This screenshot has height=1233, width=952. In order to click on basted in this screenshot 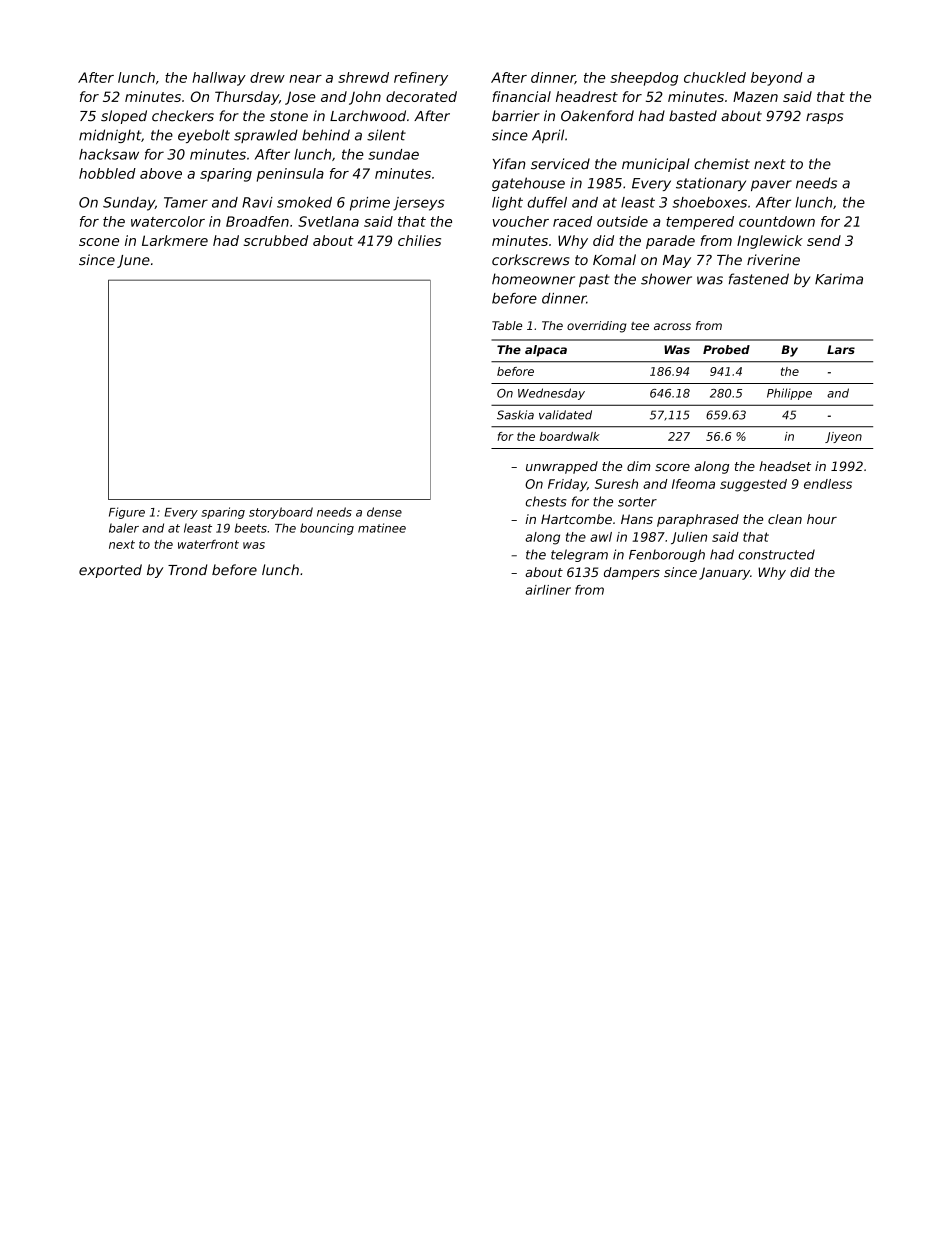, I will do `click(693, 116)`.
